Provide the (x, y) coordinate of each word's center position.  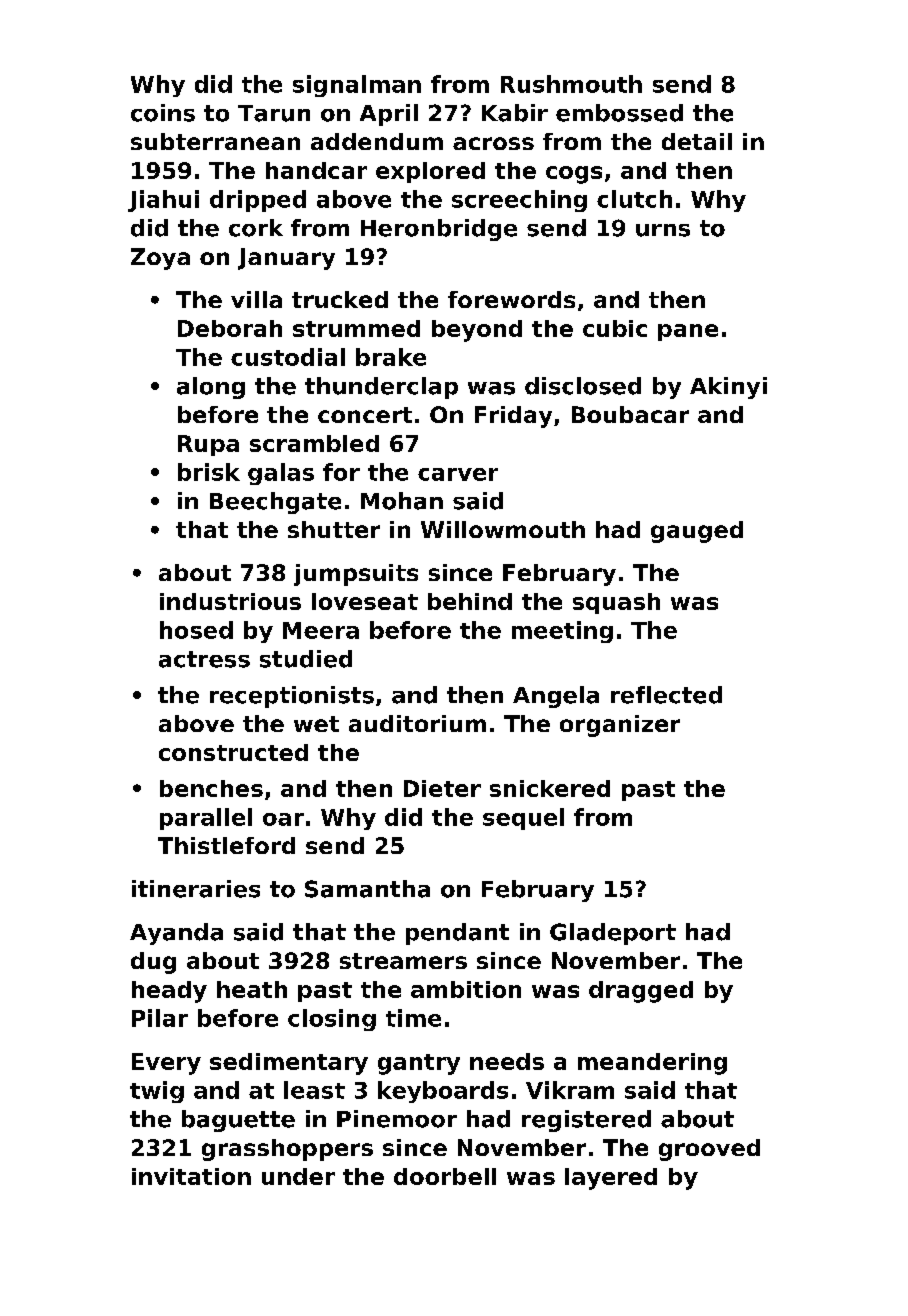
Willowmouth (503, 529)
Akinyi (728, 388)
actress (204, 659)
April (389, 115)
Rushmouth (571, 84)
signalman (357, 86)
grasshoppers (287, 1150)
